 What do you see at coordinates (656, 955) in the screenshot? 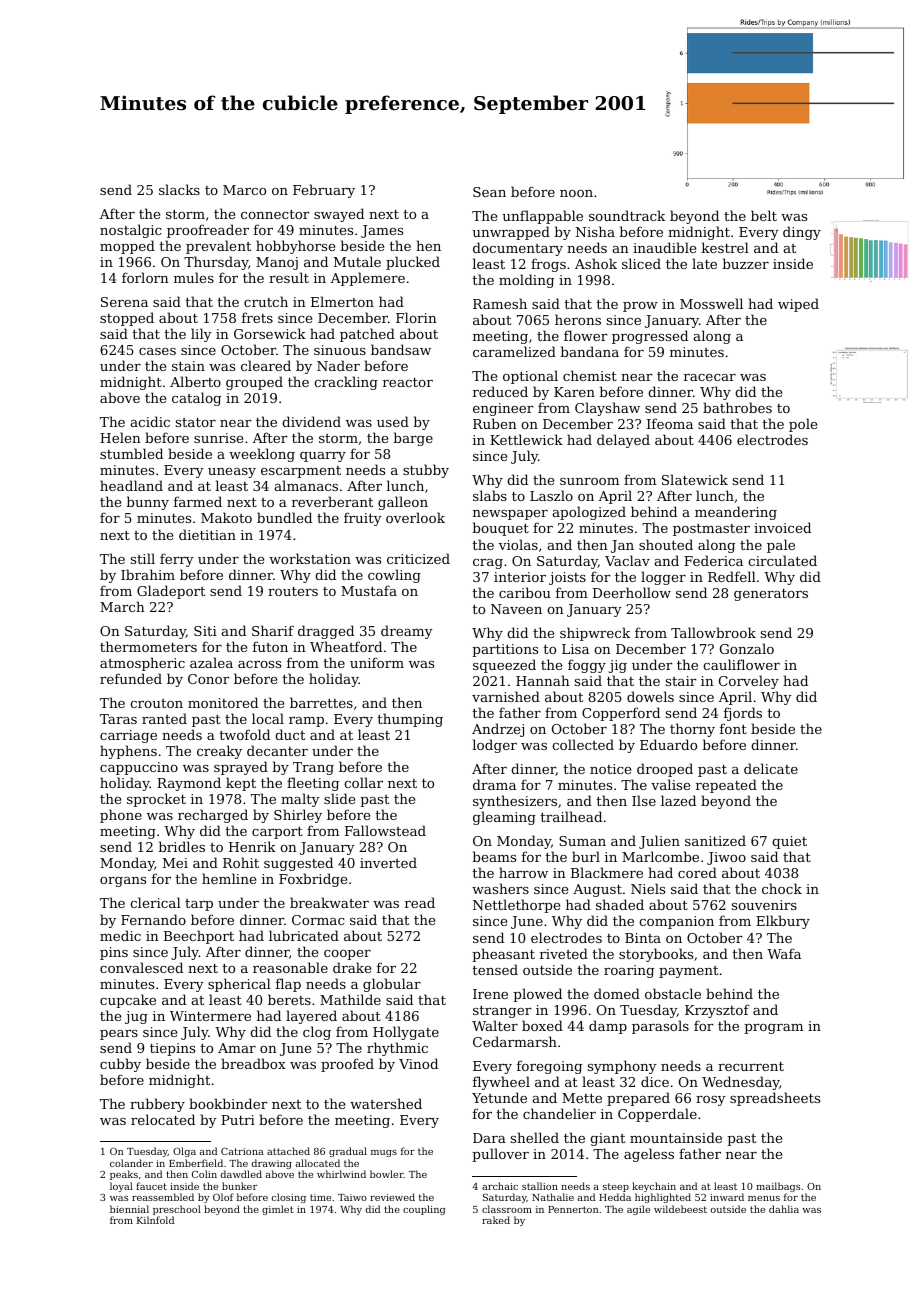
I see `storybooks` at bounding box center [656, 955].
